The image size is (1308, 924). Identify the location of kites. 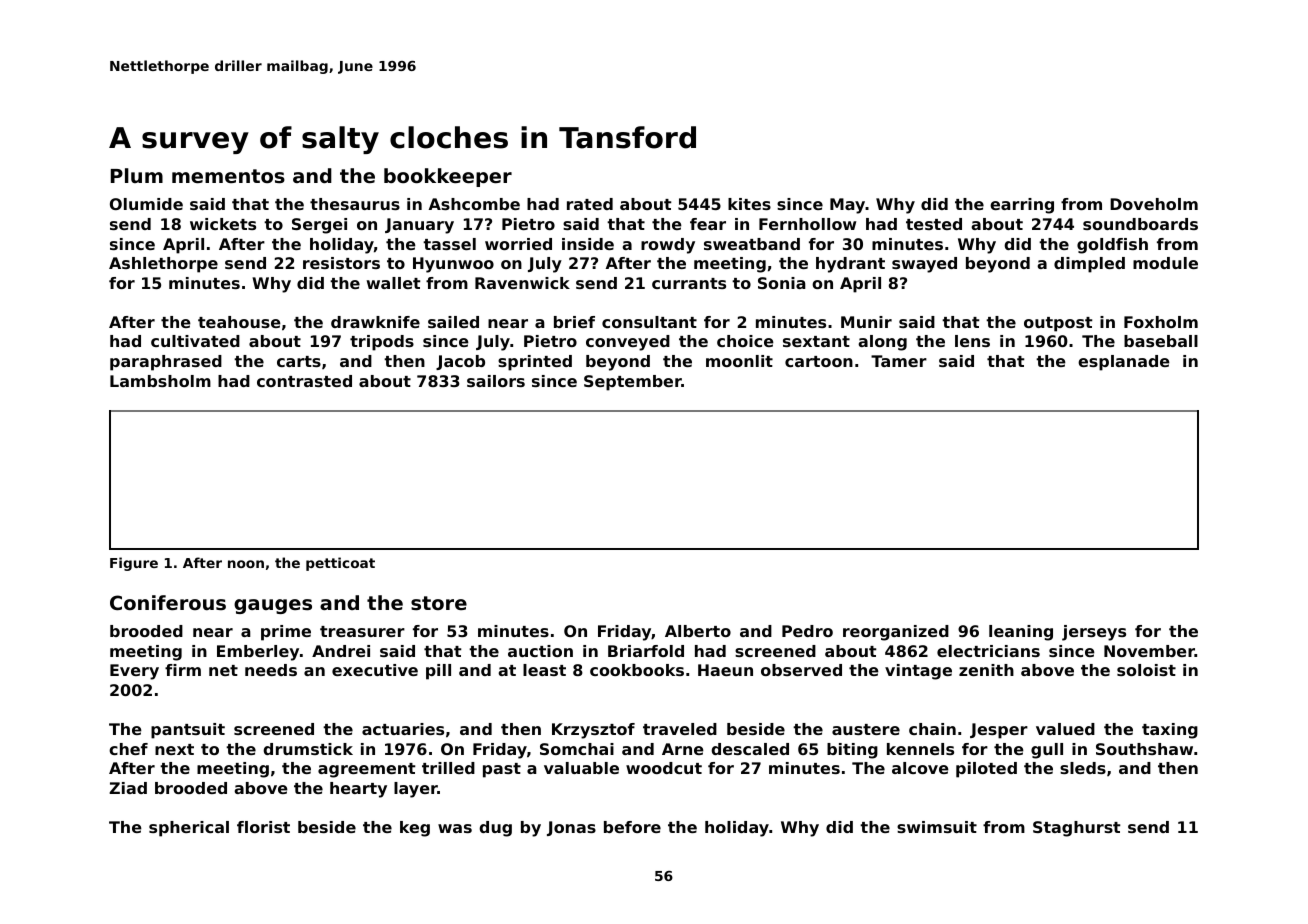
(749, 204).
